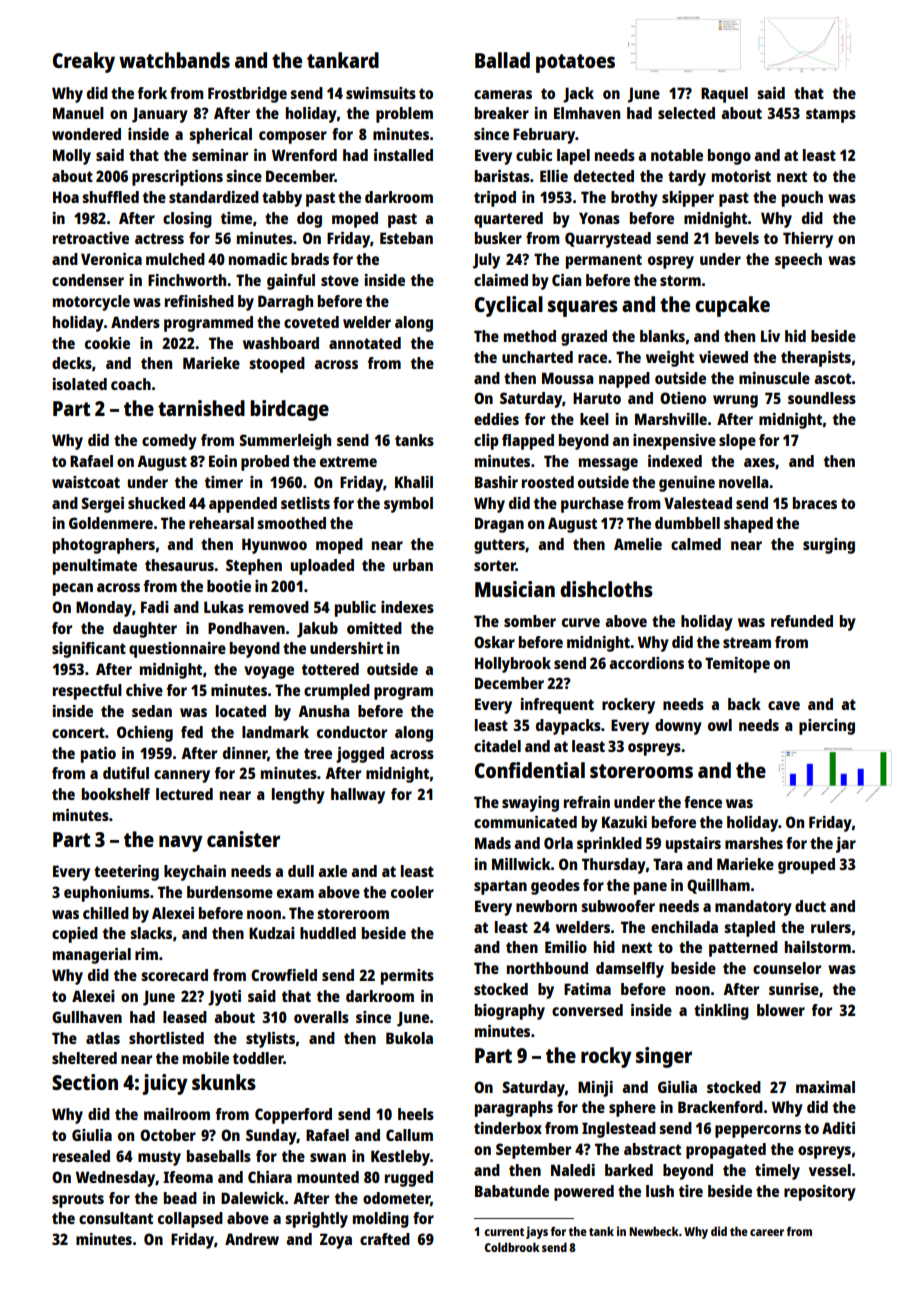  What do you see at coordinates (724, 95) in the screenshot?
I see `Raquel` at bounding box center [724, 95].
